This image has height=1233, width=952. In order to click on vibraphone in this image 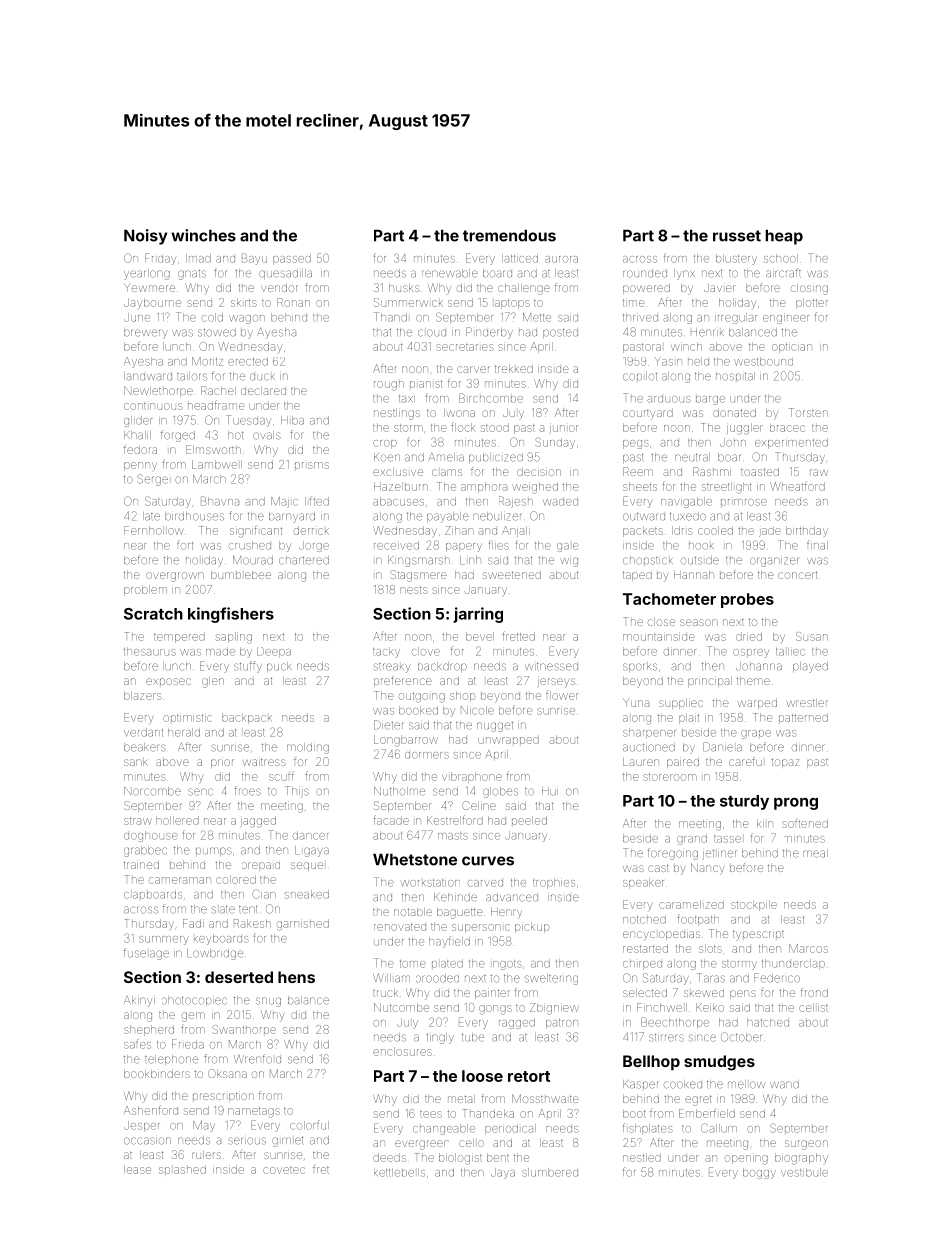, I will do `click(472, 777)`.
